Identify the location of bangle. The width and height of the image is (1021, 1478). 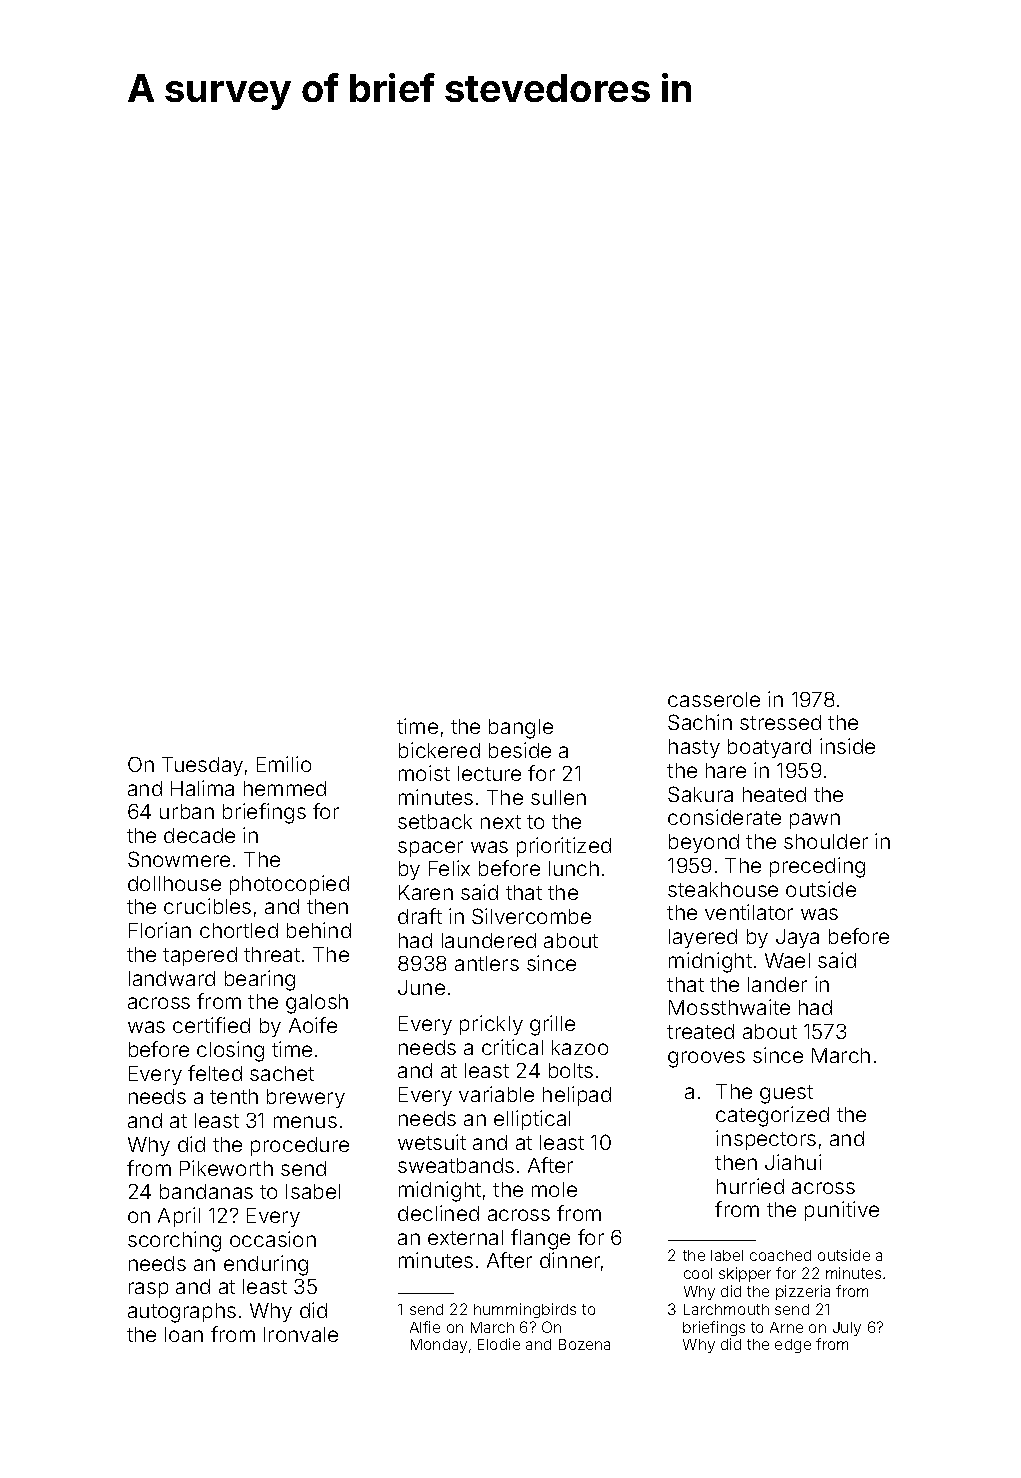
(521, 729).
